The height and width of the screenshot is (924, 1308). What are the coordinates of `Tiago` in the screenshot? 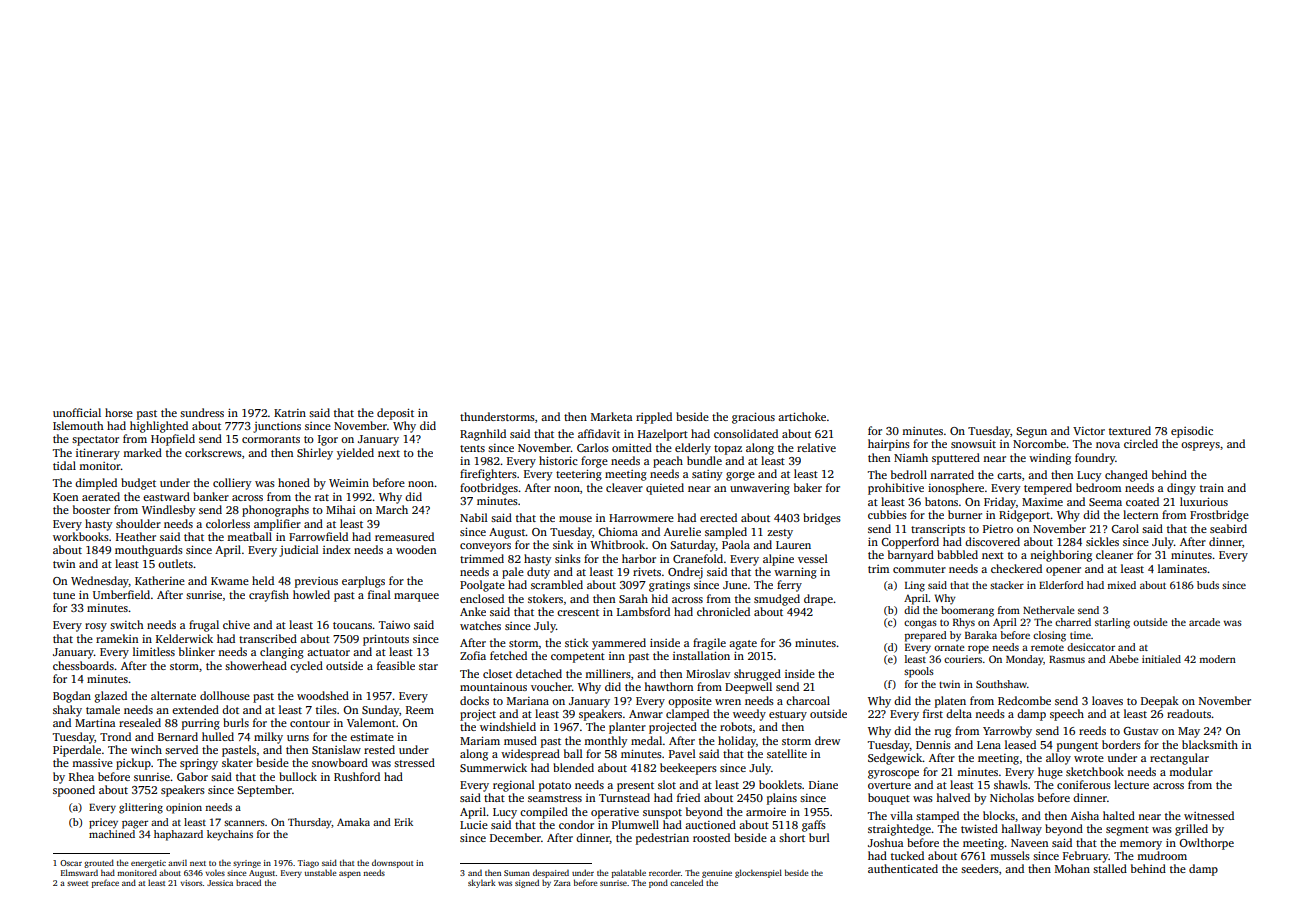 It's located at (308, 864).
